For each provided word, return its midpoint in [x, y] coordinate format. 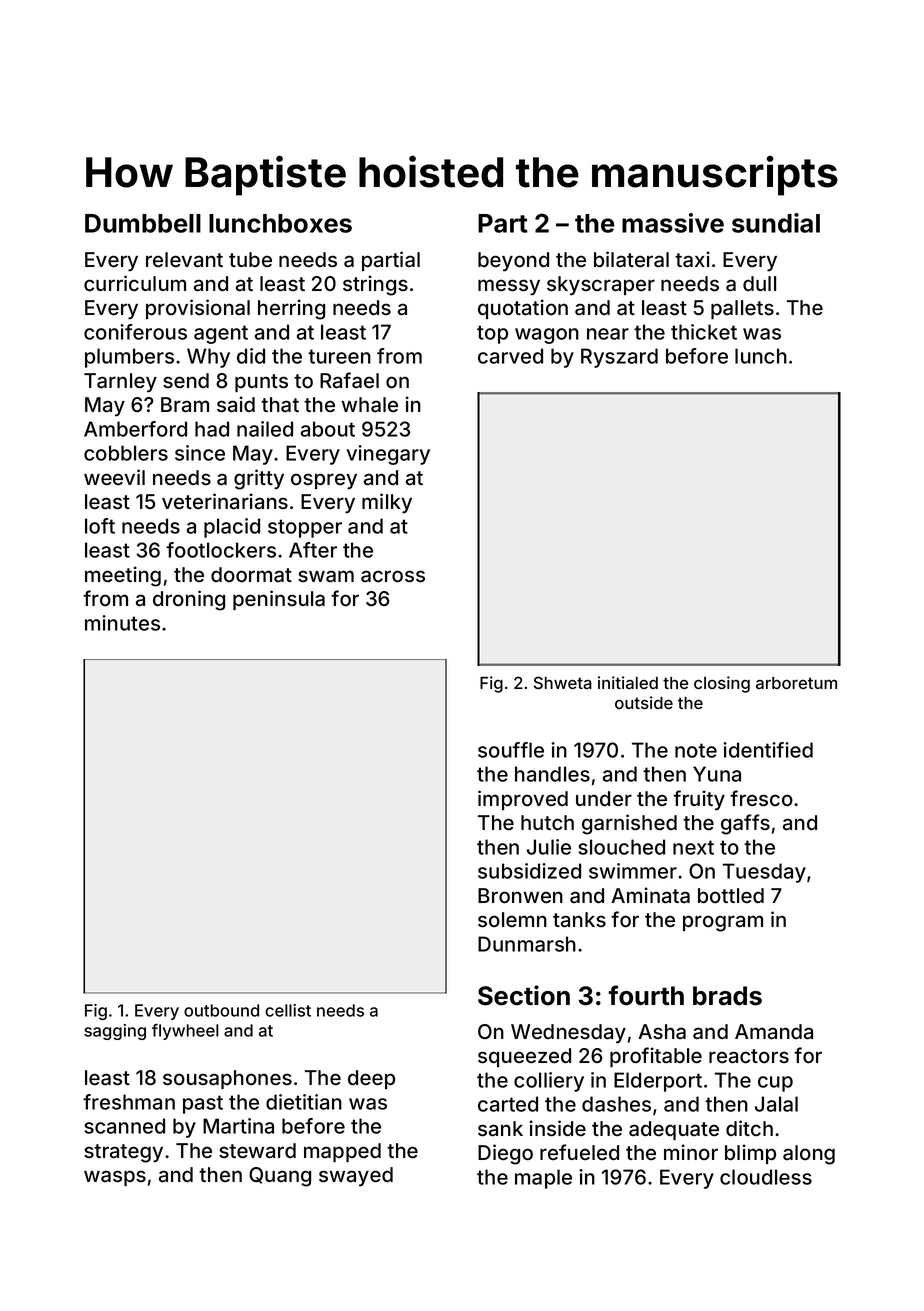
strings [375, 285]
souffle [511, 750]
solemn [512, 919]
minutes [122, 623]
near [608, 334]
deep [371, 1079]
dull [759, 283]
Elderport [658, 1082]
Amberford [135, 429]
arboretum [796, 683]
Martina [238, 1126]
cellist [288, 1010]
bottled [731, 895]
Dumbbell [143, 223]
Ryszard [619, 358]
